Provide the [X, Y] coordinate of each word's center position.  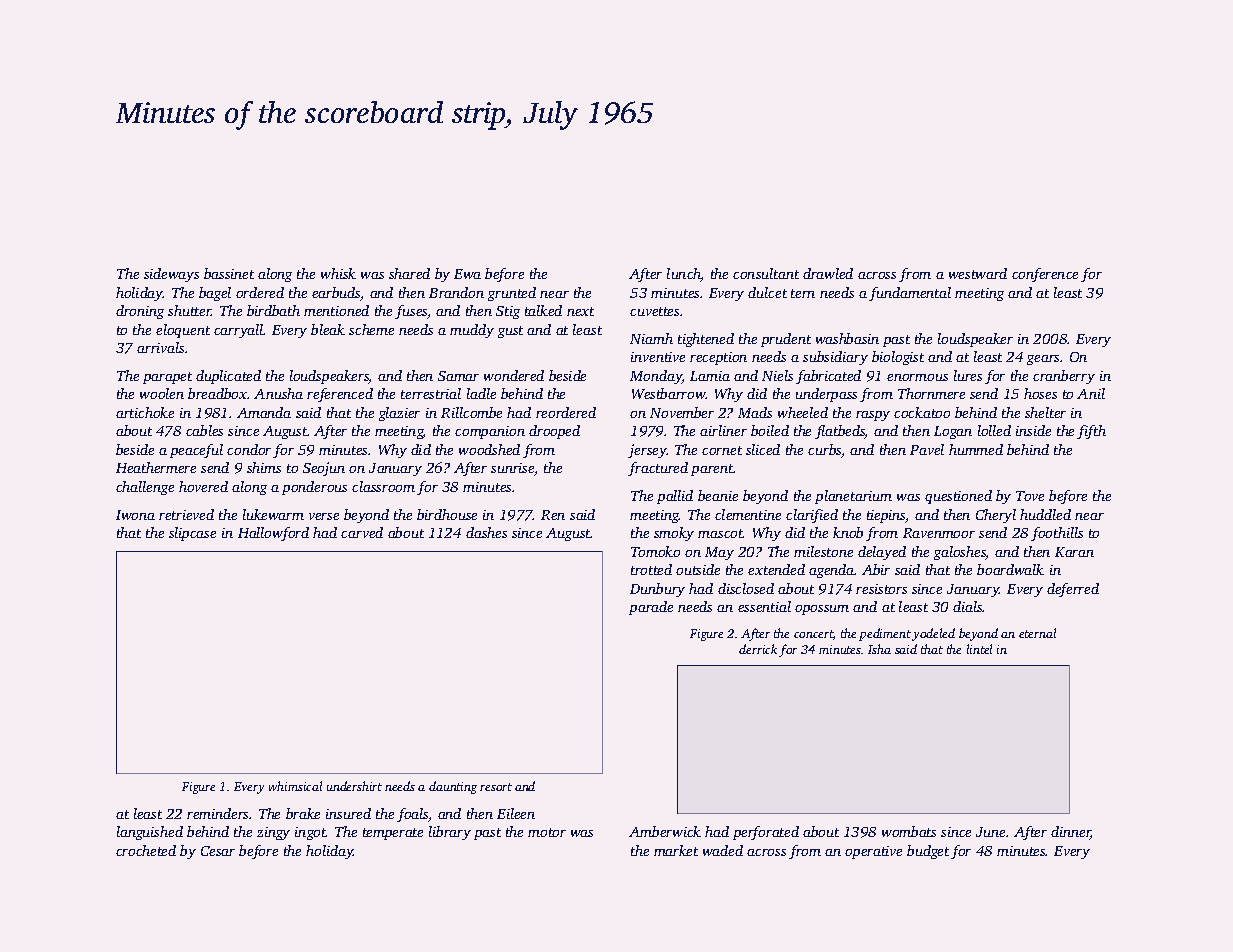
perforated [766, 833]
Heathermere [156, 467]
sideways [171, 275]
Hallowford [273, 534]
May [719, 553]
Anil [1091, 393]
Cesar [218, 851]
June [991, 832]
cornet [722, 450]
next [580, 311]
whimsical [295, 786]
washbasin [847, 338]
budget [928, 852]
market [676, 850]
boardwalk [1010, 569]
